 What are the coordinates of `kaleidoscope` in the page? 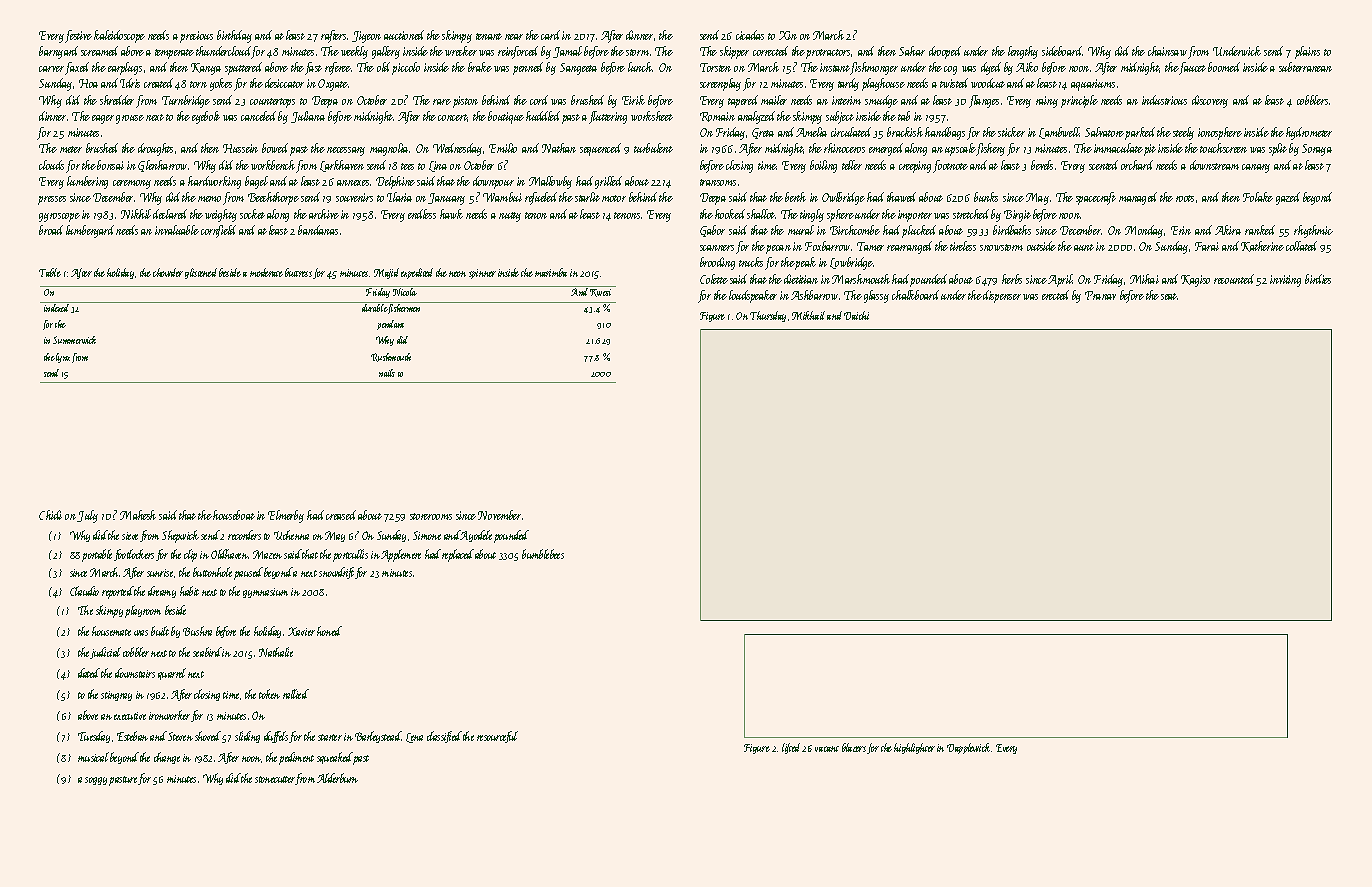 It's located at (119, 36).
